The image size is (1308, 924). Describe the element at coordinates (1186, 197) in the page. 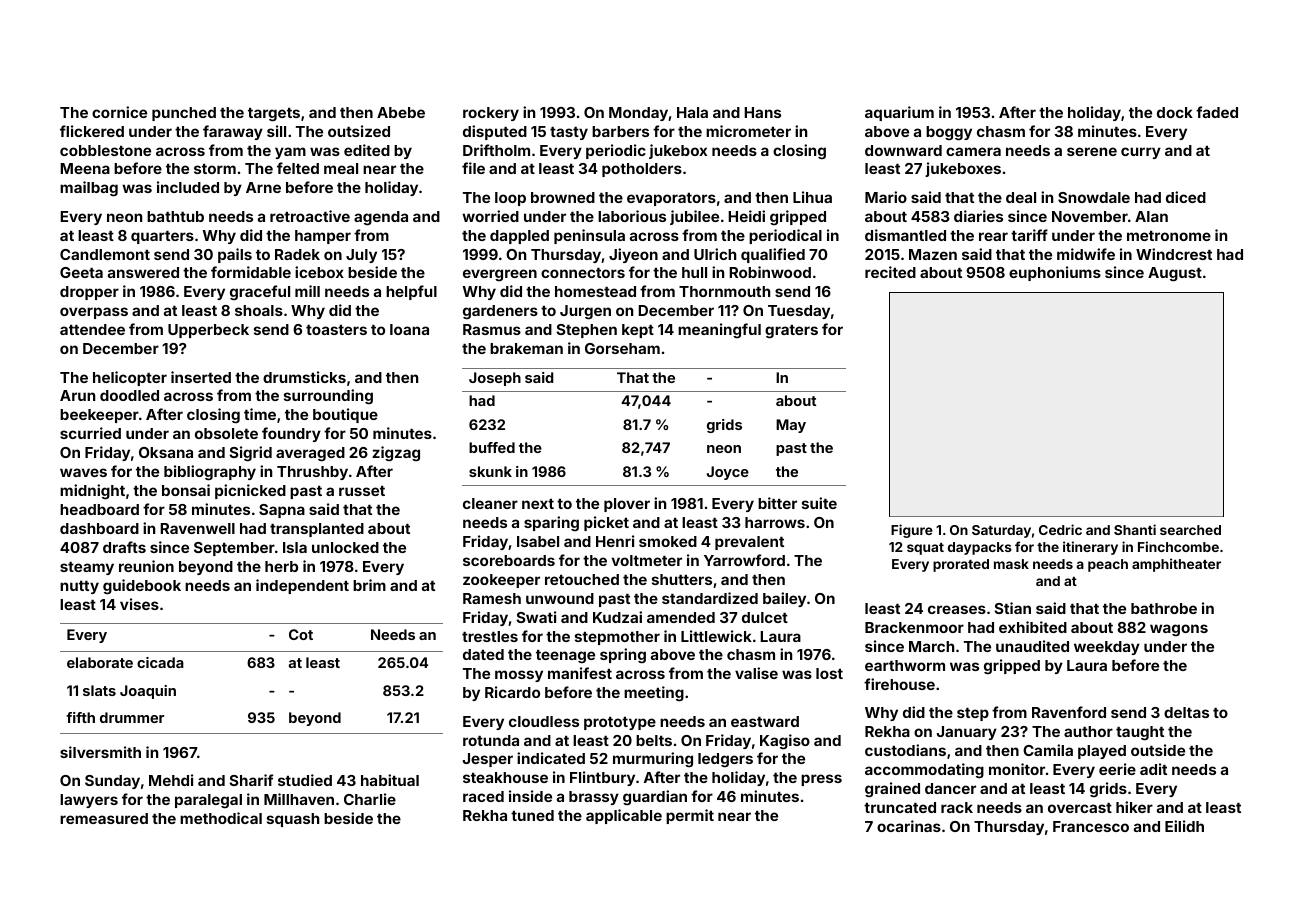

I see `diced` at that location.
